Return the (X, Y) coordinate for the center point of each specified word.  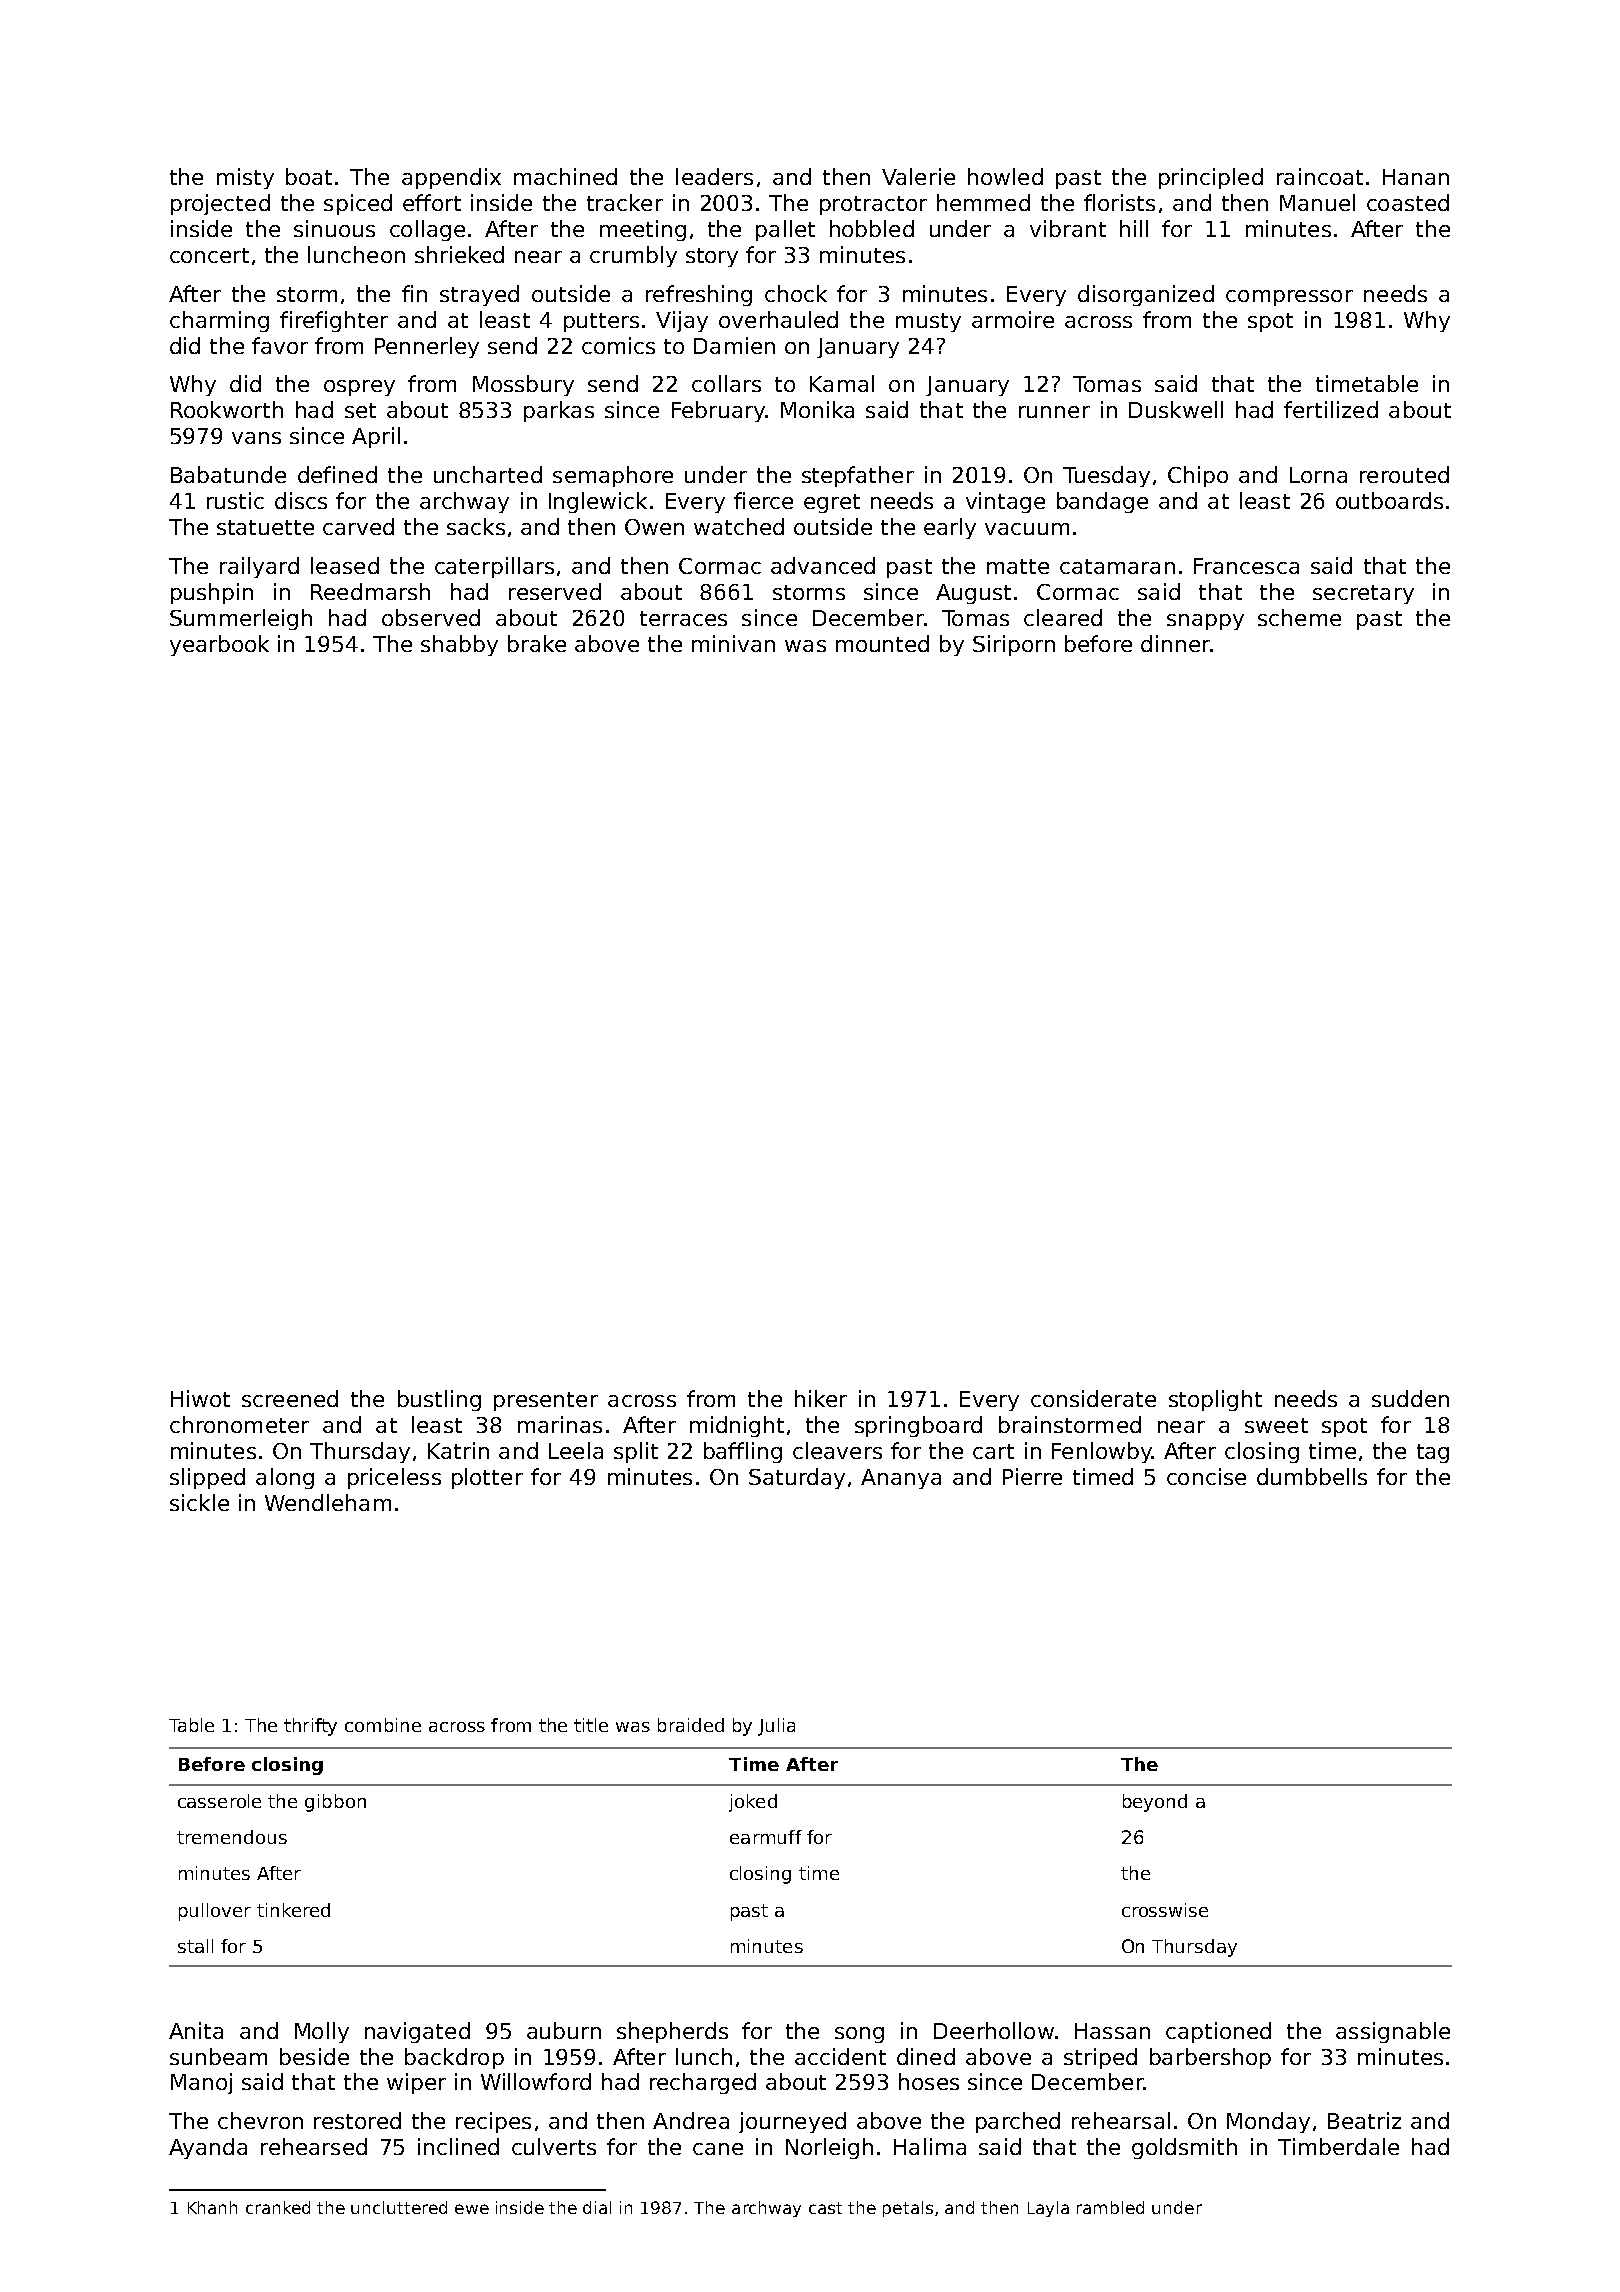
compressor (1289, 298)
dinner (1175, 643)
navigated (417, 2032)
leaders (714, 176)
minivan (733, 643)
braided (691, 1725)
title (591, 1725)
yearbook (219, 645)
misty (245, 178)
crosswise (1165, 1910)
